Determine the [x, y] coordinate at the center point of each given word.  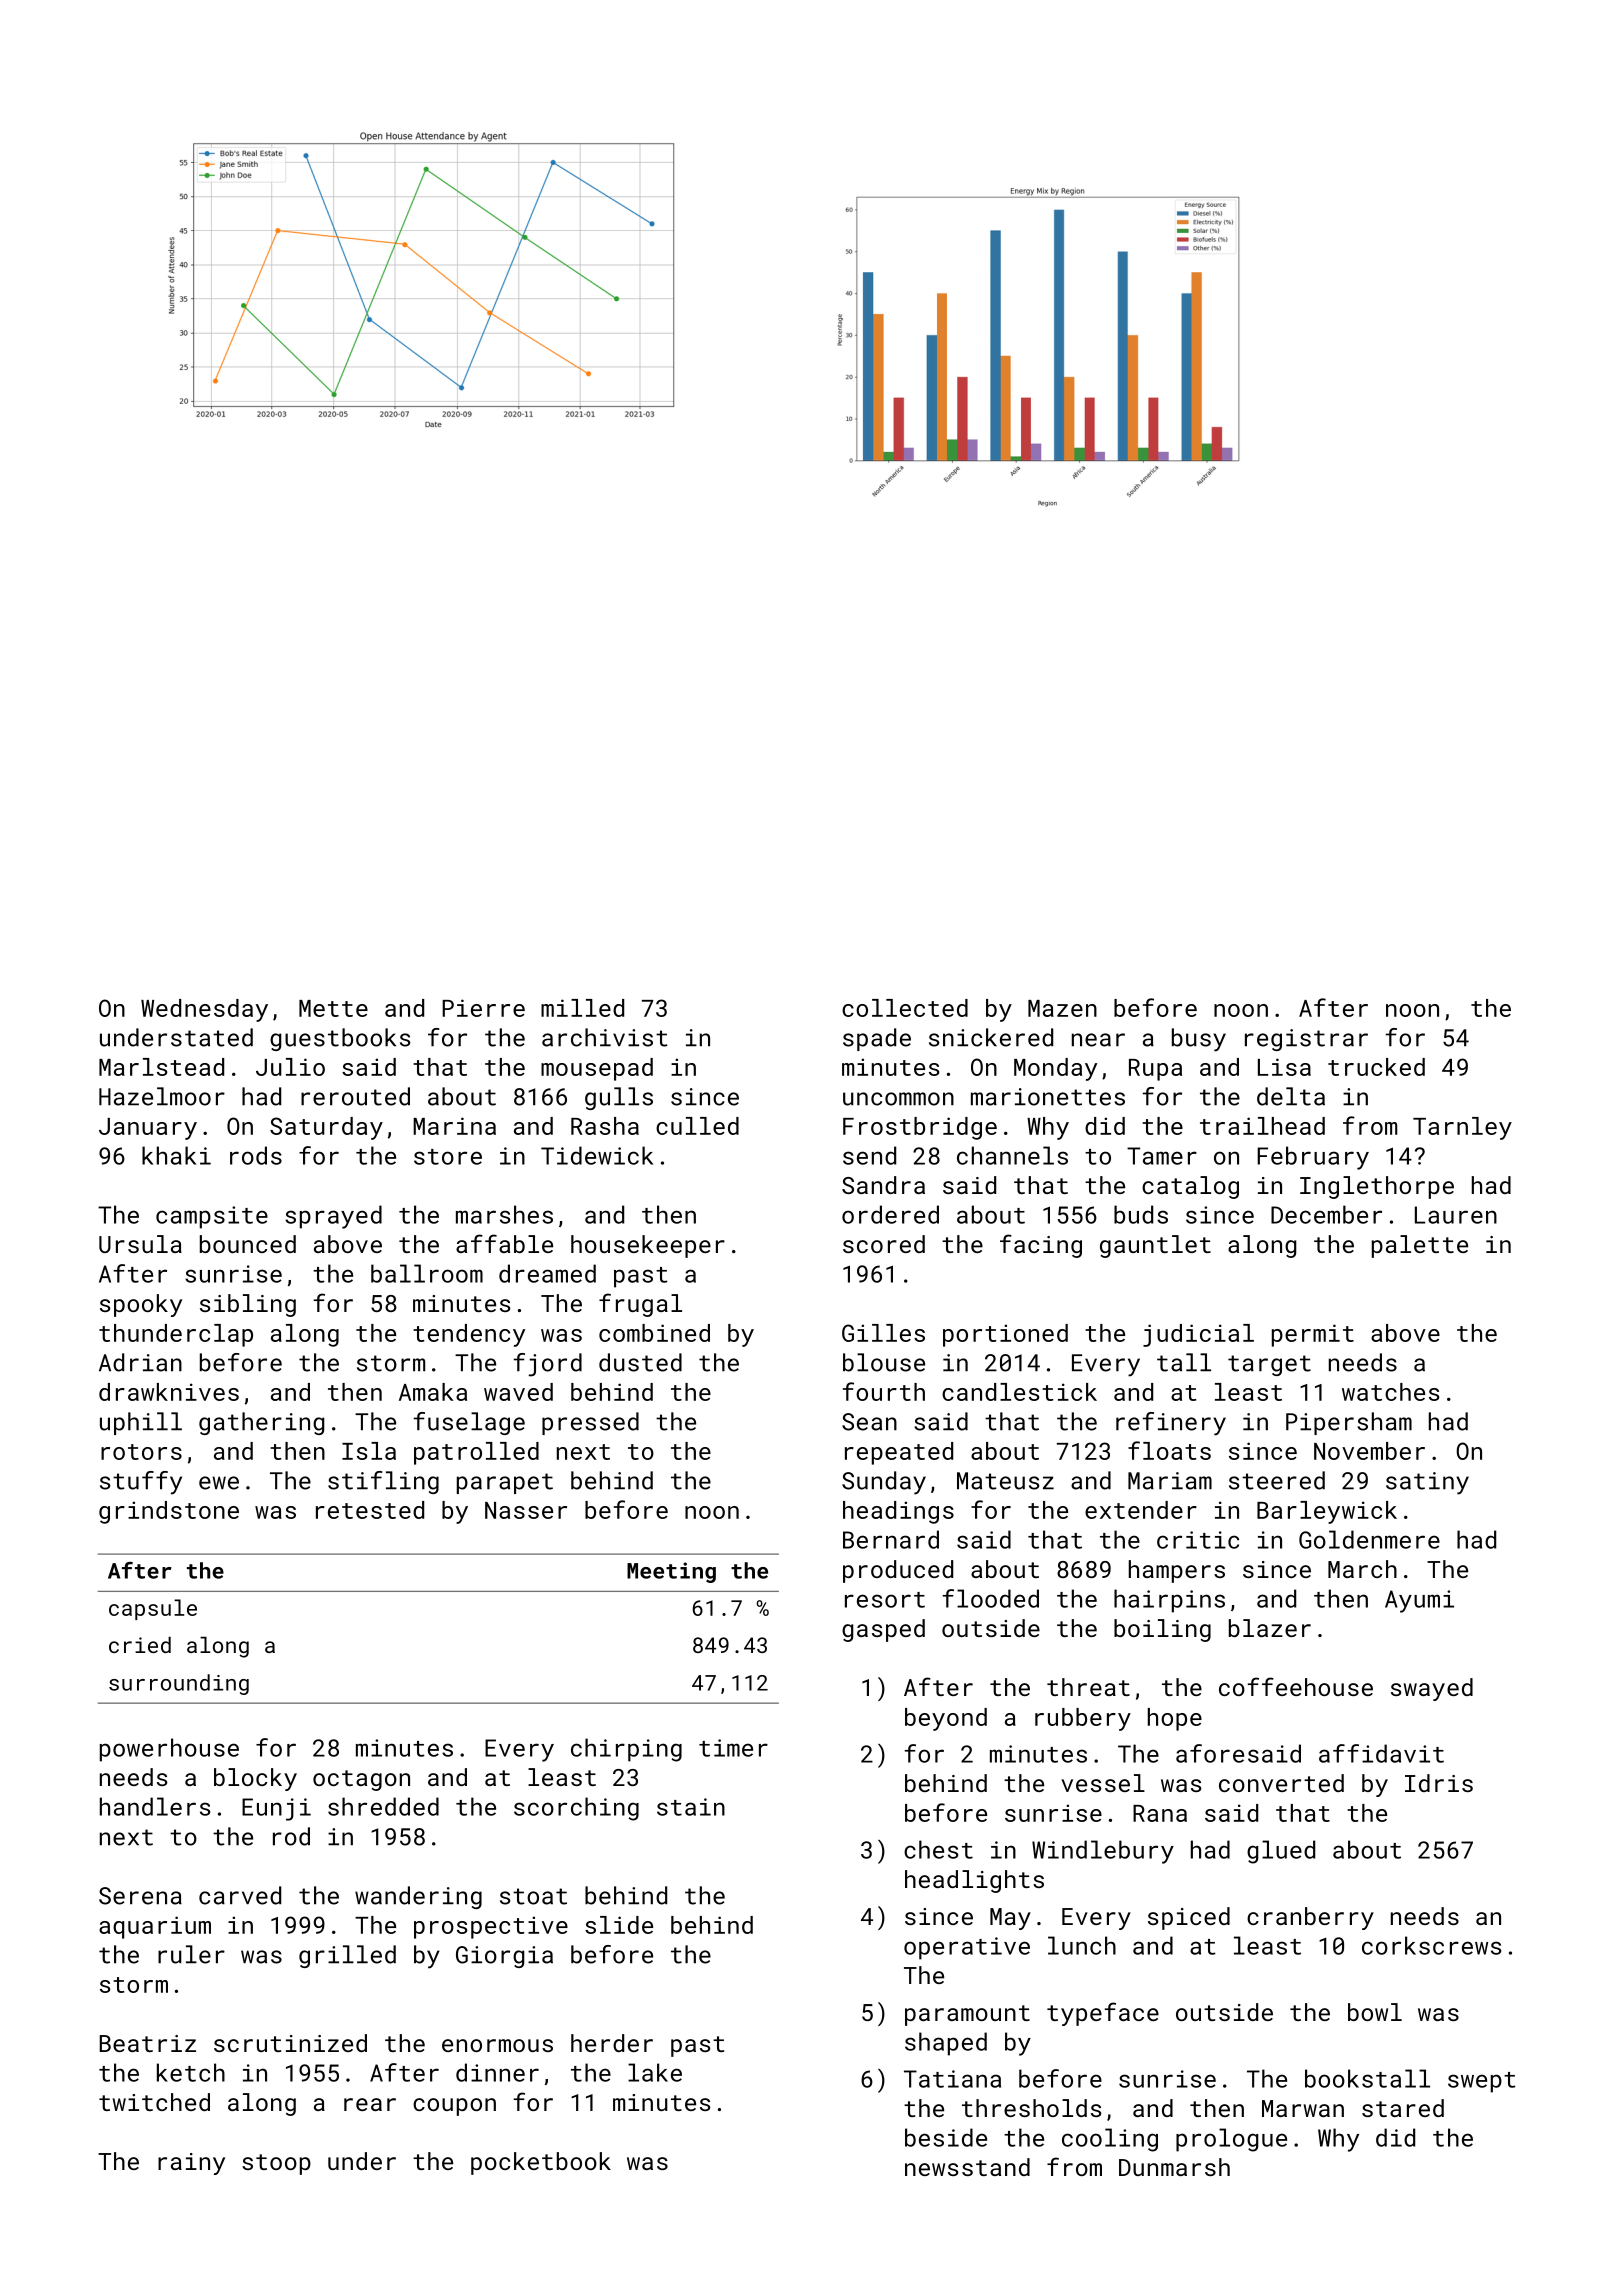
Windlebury [1103, 1852]
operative [967, 1948]
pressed [590, 1423]
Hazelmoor [162, 1096]
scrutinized [290, 2043]
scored [884, 1244]
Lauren [1456, 1215]
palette [1420, 1246]
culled [697, 1126]
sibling [248, 1305]
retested [370, 1510]
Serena [140, 1896]
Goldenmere [1369, 1539]
